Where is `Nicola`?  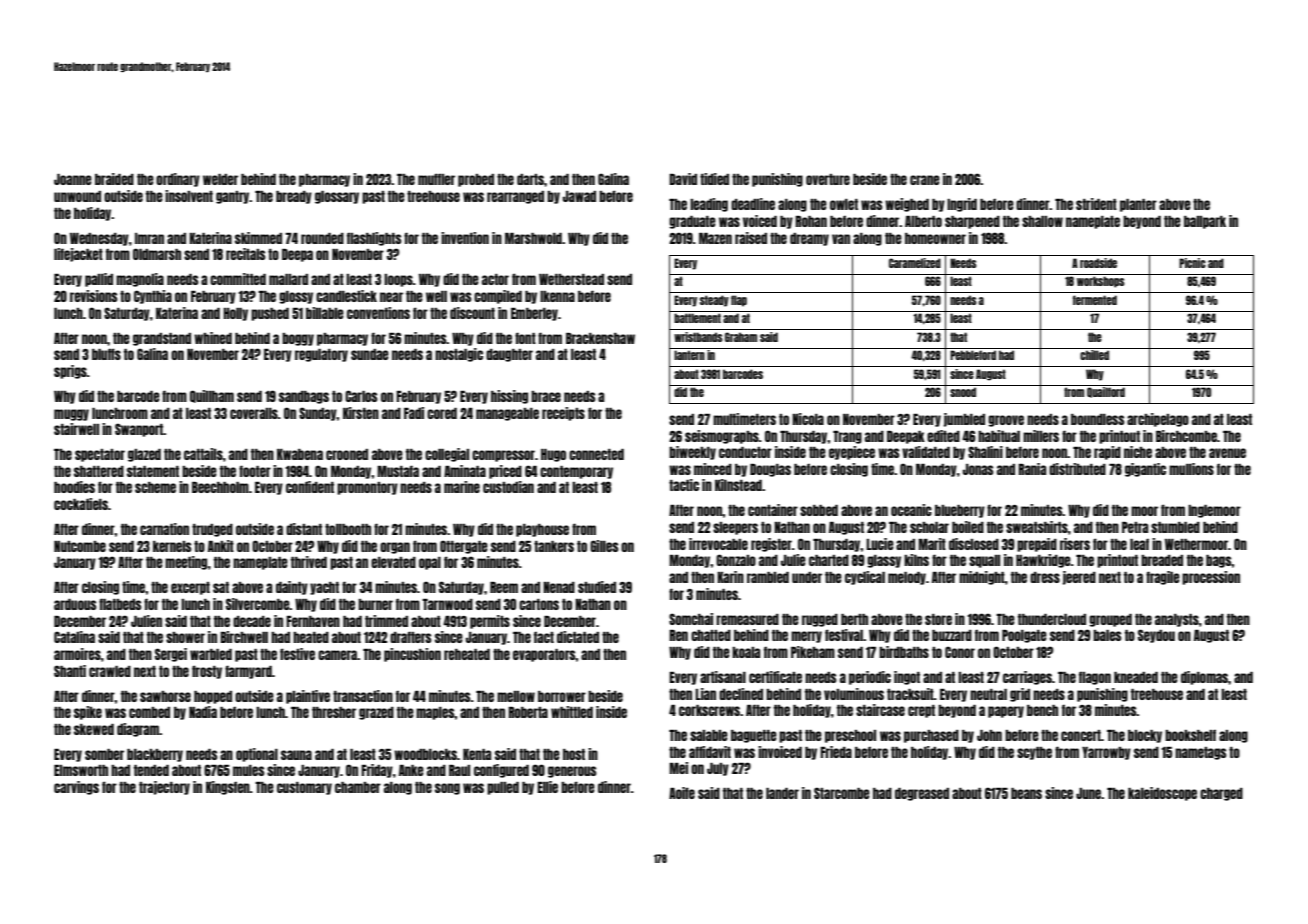
Nicola is located at coordinates (808, 419).
